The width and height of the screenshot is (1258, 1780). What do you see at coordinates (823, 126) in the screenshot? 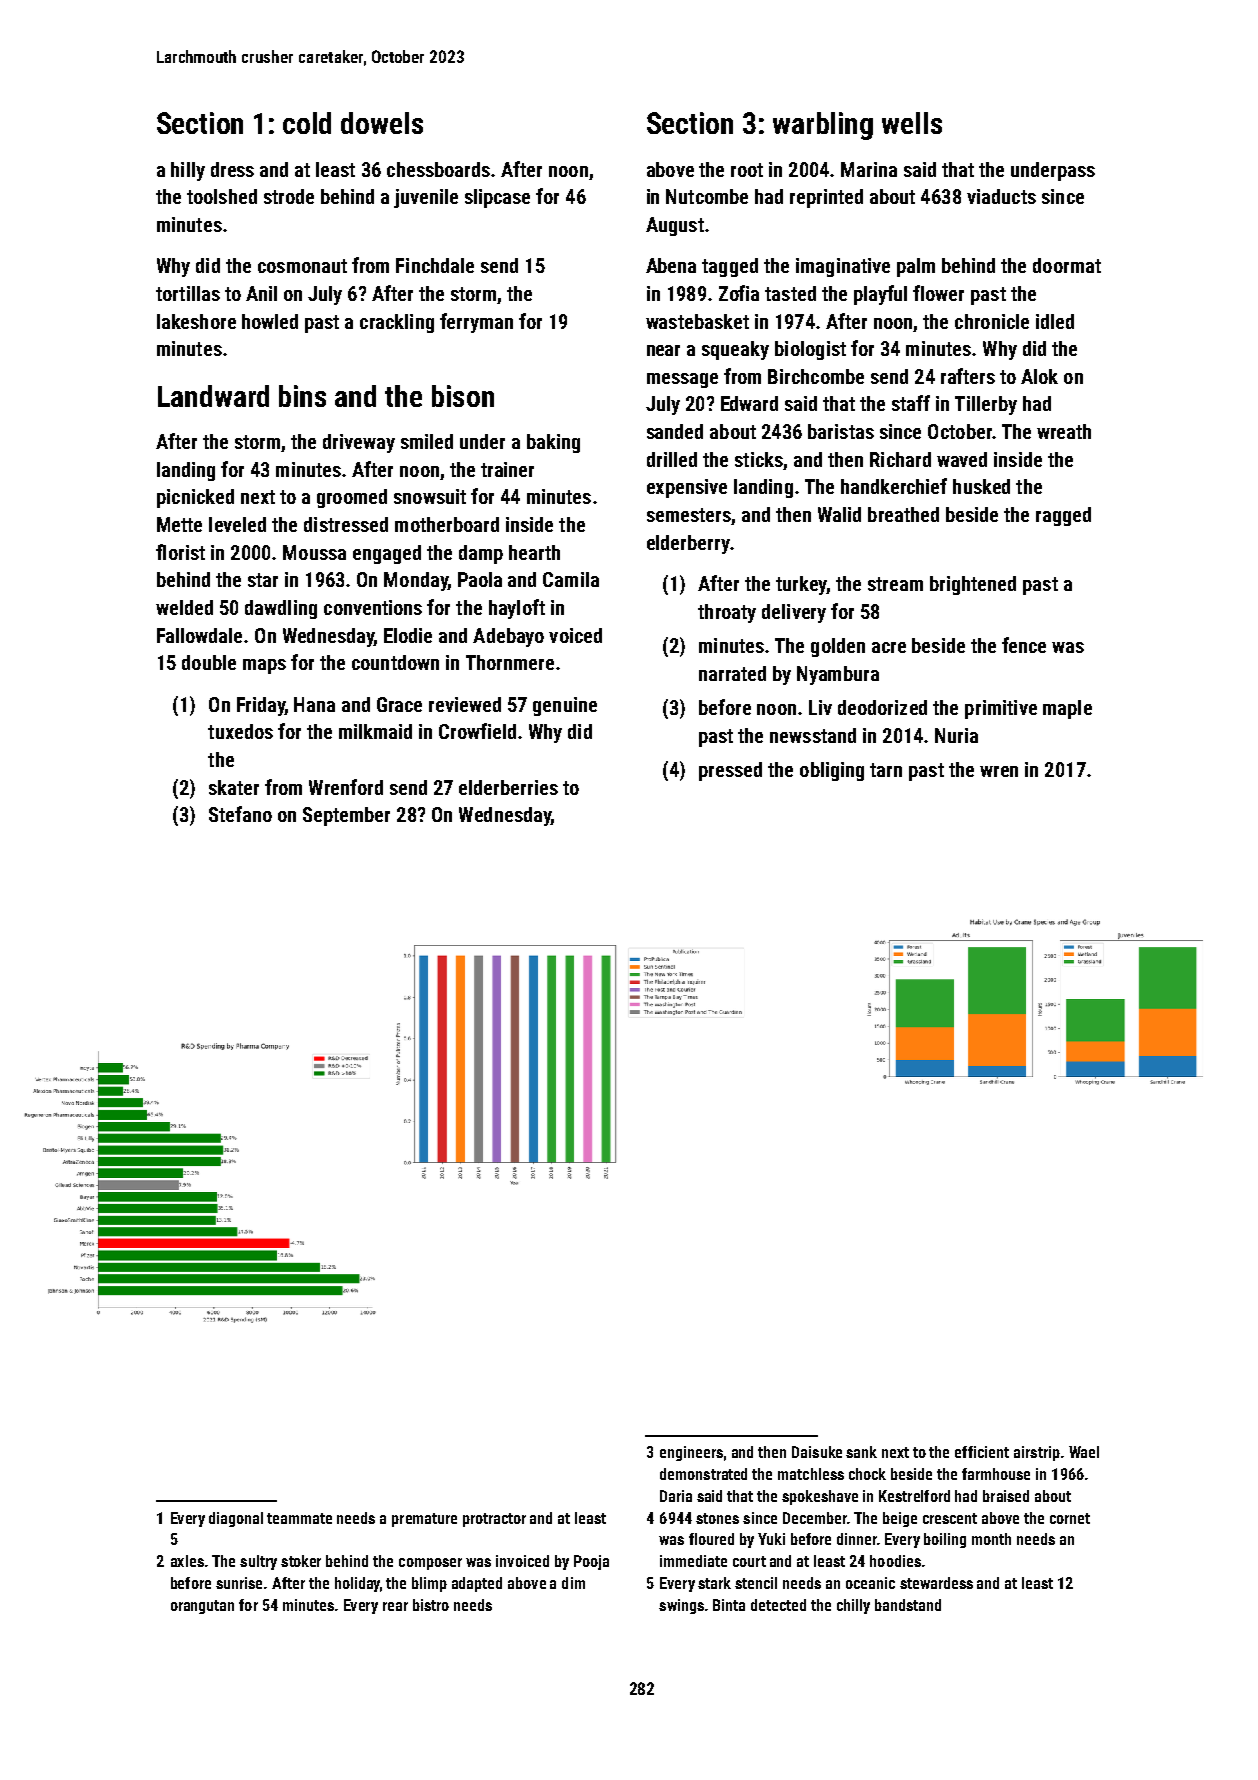
I see `warbling` at bounding box center [823, 126].
